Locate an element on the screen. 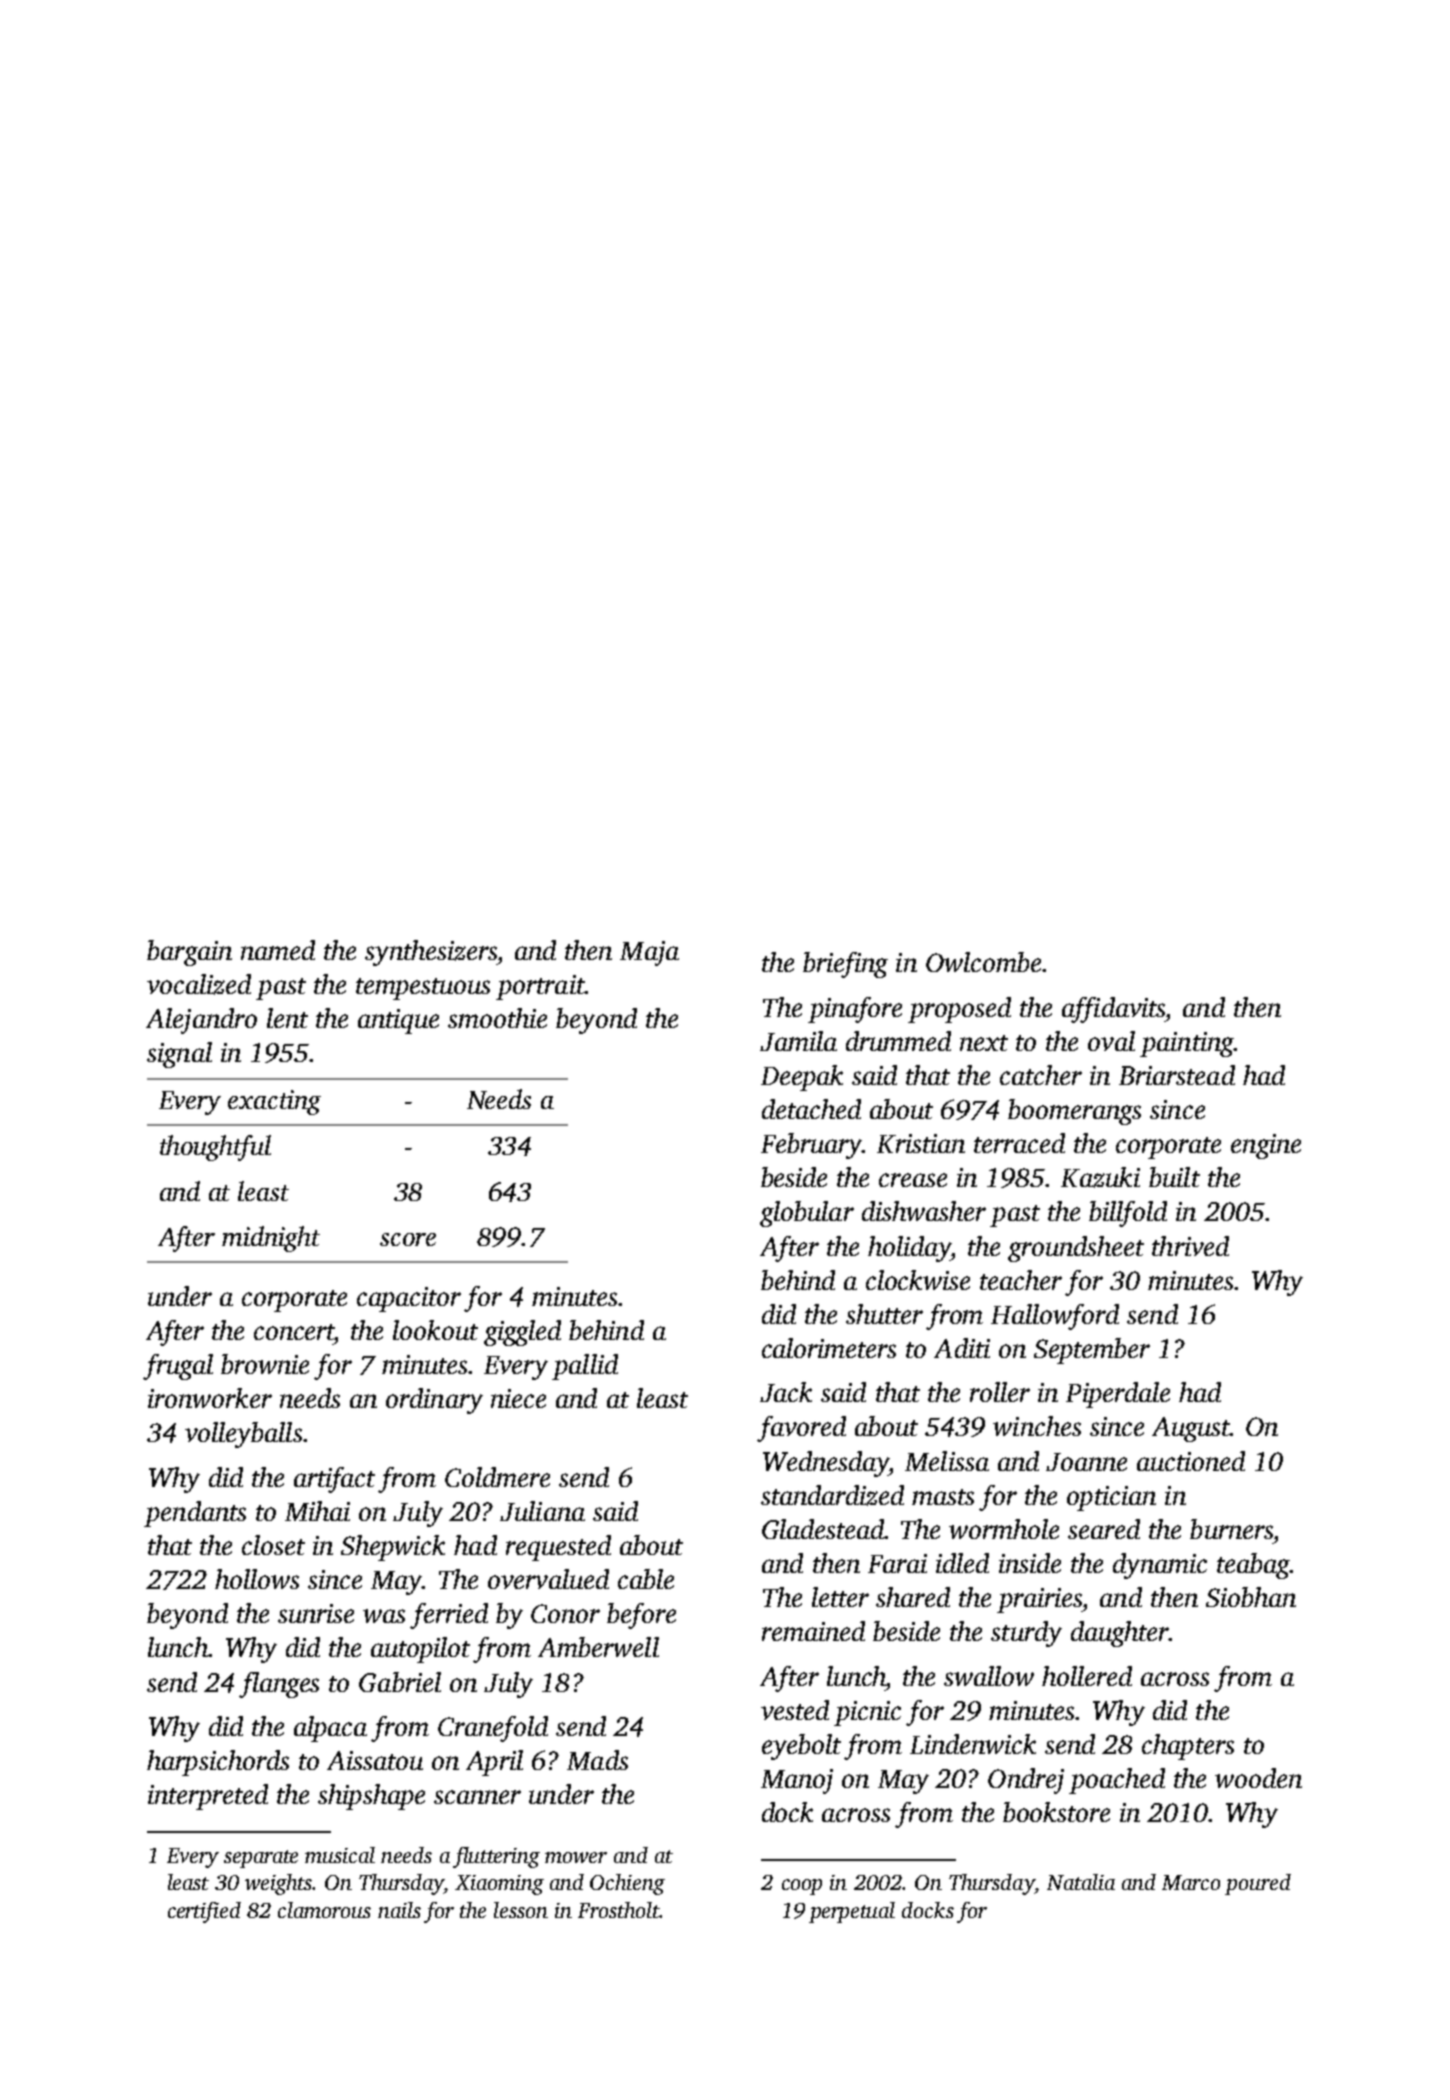 This screenshot has width=1450, height=2100. Jack is located at coordinates (786, 1392).
